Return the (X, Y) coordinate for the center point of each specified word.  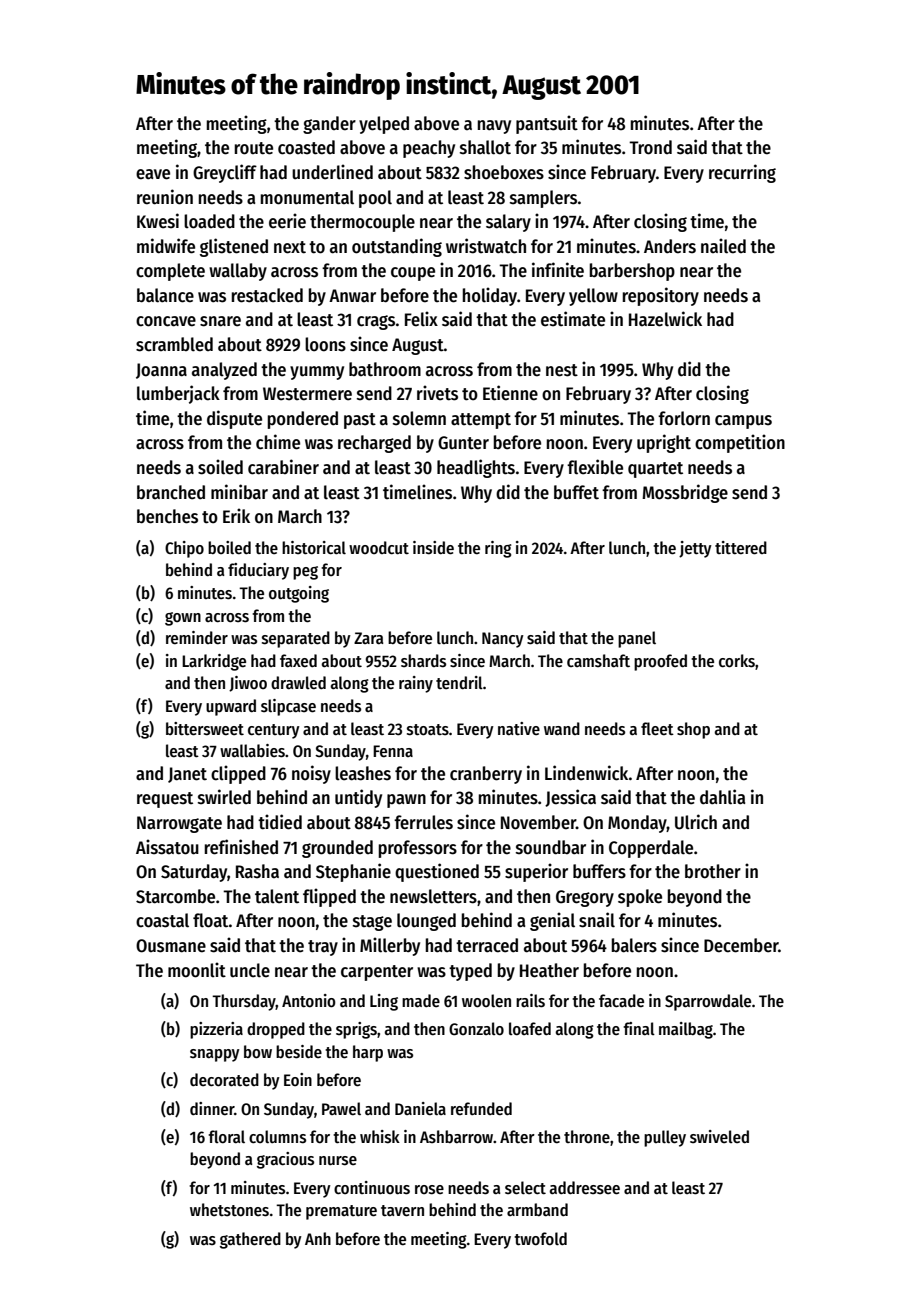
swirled (224, 797)
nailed (723, 246)
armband (537, 1209)
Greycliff (225, 173)
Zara (368, 638)
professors (418, 849)
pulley (665, 1138)
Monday (637, 824)
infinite (558, 270)
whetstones (229, 1210)
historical (314, 548)
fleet (657, 729)
